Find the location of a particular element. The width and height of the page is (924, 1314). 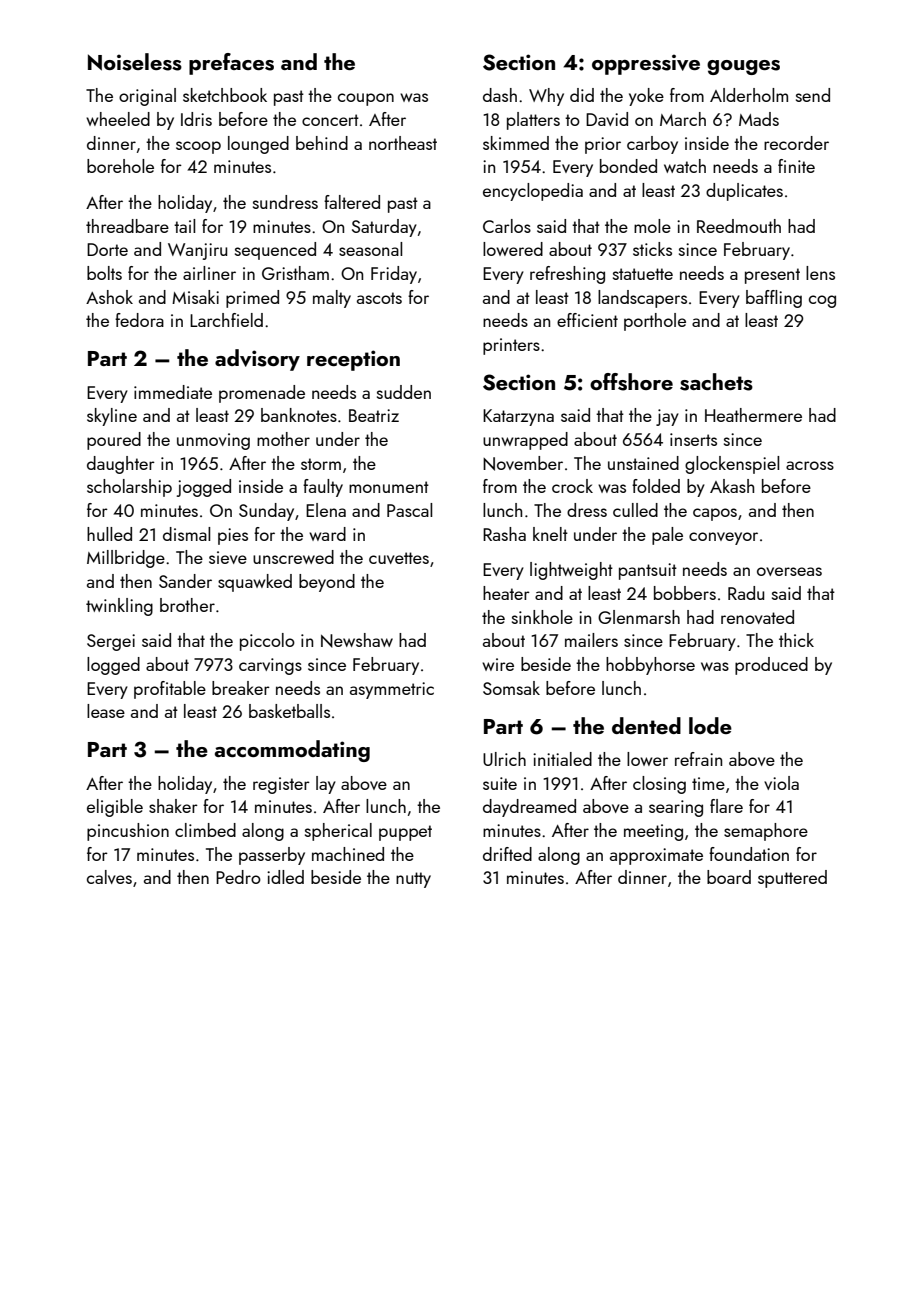

dash is located at coordinates (500, 95).
